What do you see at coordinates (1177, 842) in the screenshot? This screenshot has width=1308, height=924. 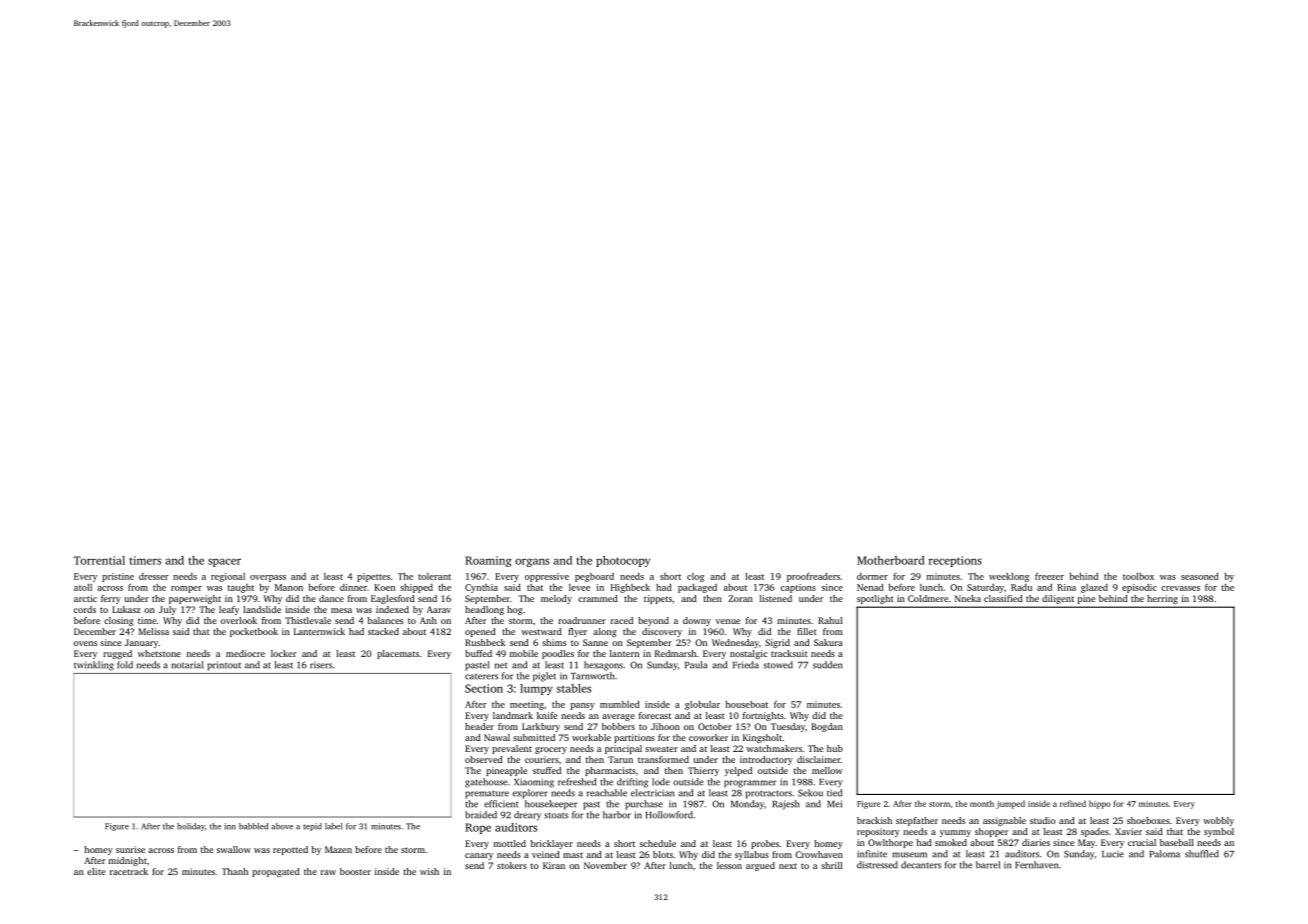 I see `baseball` at bounding box center [1177, 842].
